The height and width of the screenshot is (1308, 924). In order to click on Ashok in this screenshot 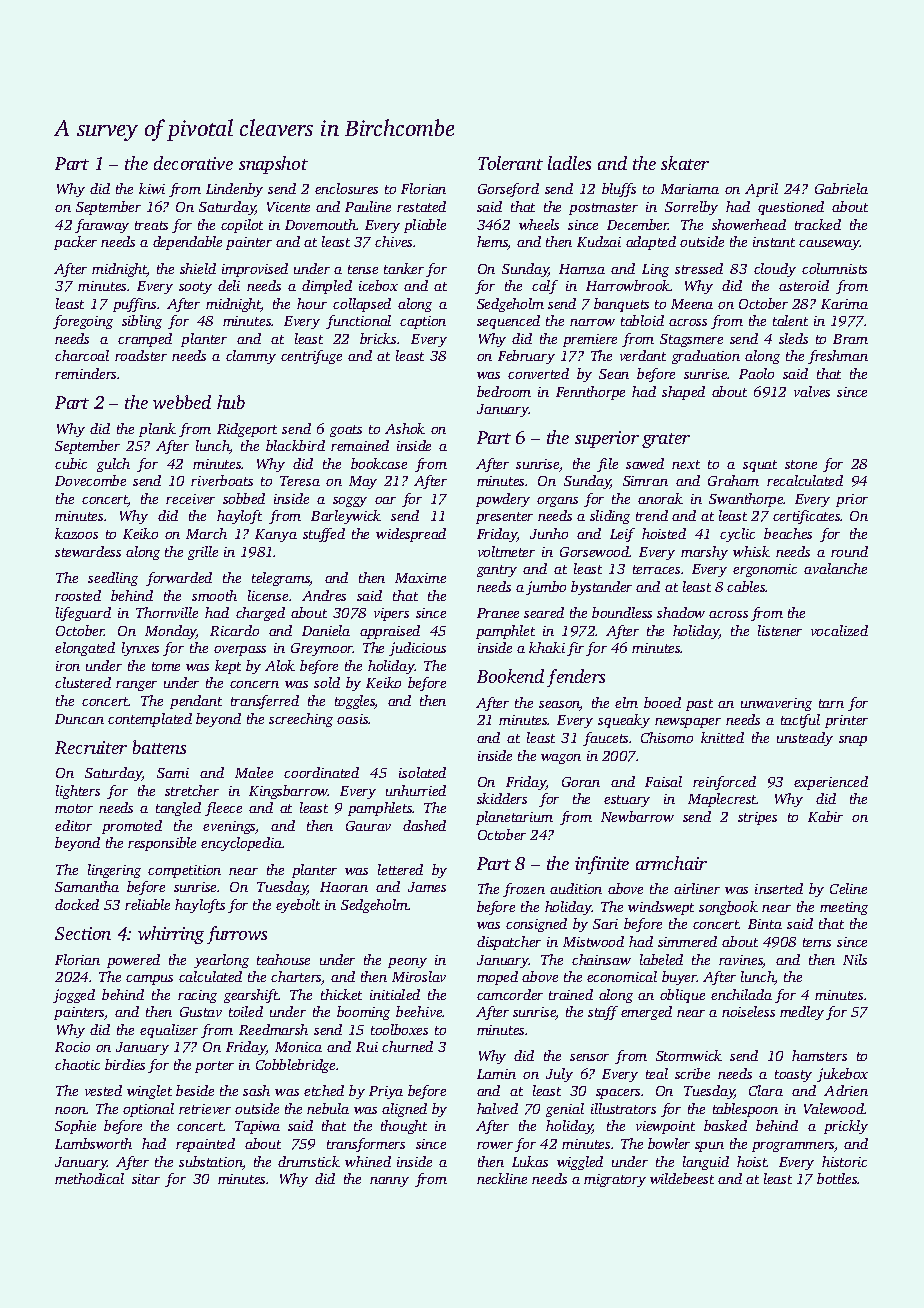, I will do `click(405, 428)`.
